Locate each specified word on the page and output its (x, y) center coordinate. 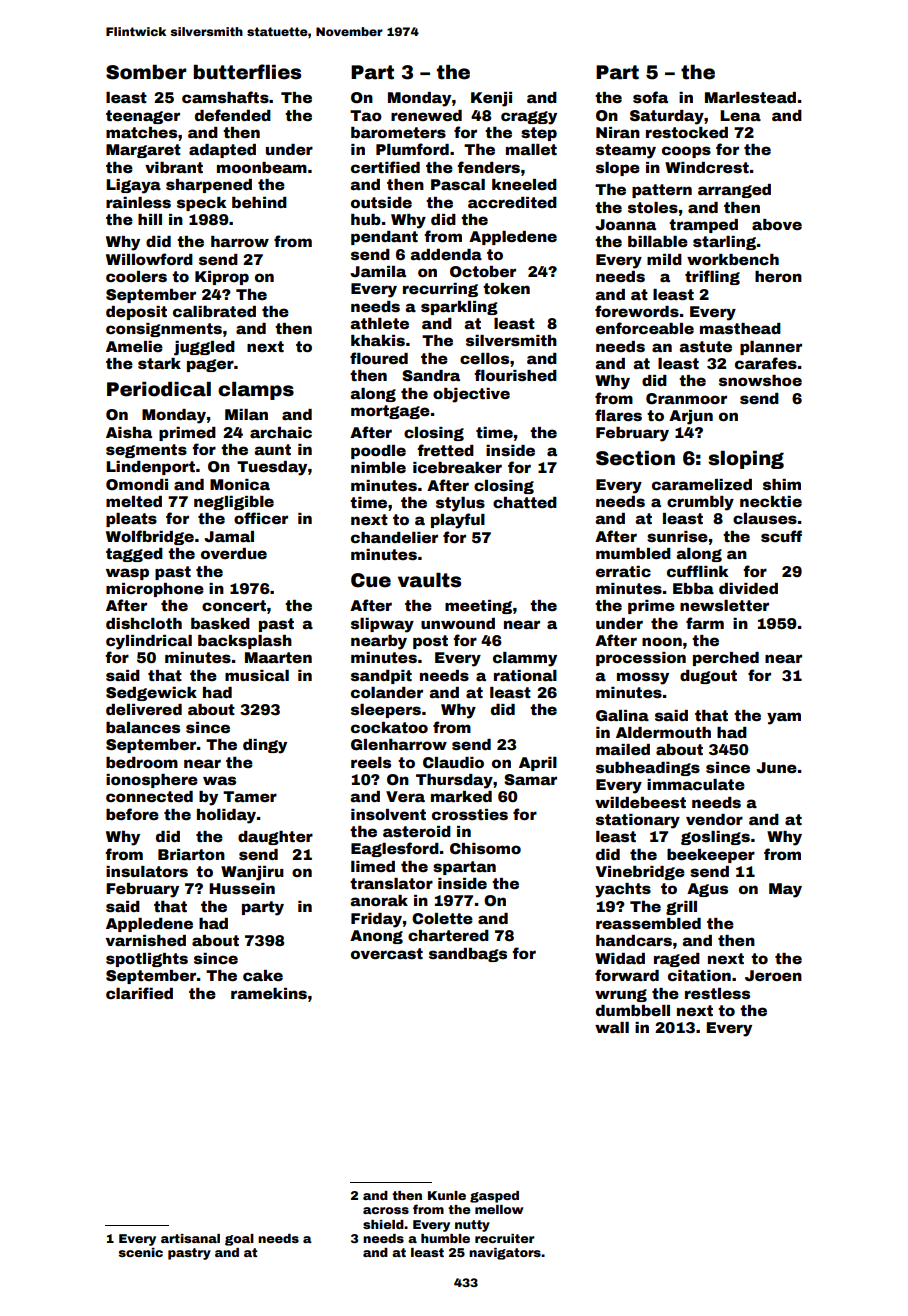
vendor (714, 819)
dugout (708, 677)
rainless (138, 202)
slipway (382, 625)
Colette (442, 918)
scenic (141, 1252)
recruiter (504, 1238)
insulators (147, 871)
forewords (637, 311)
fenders (488, 167)
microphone (155, 590)
